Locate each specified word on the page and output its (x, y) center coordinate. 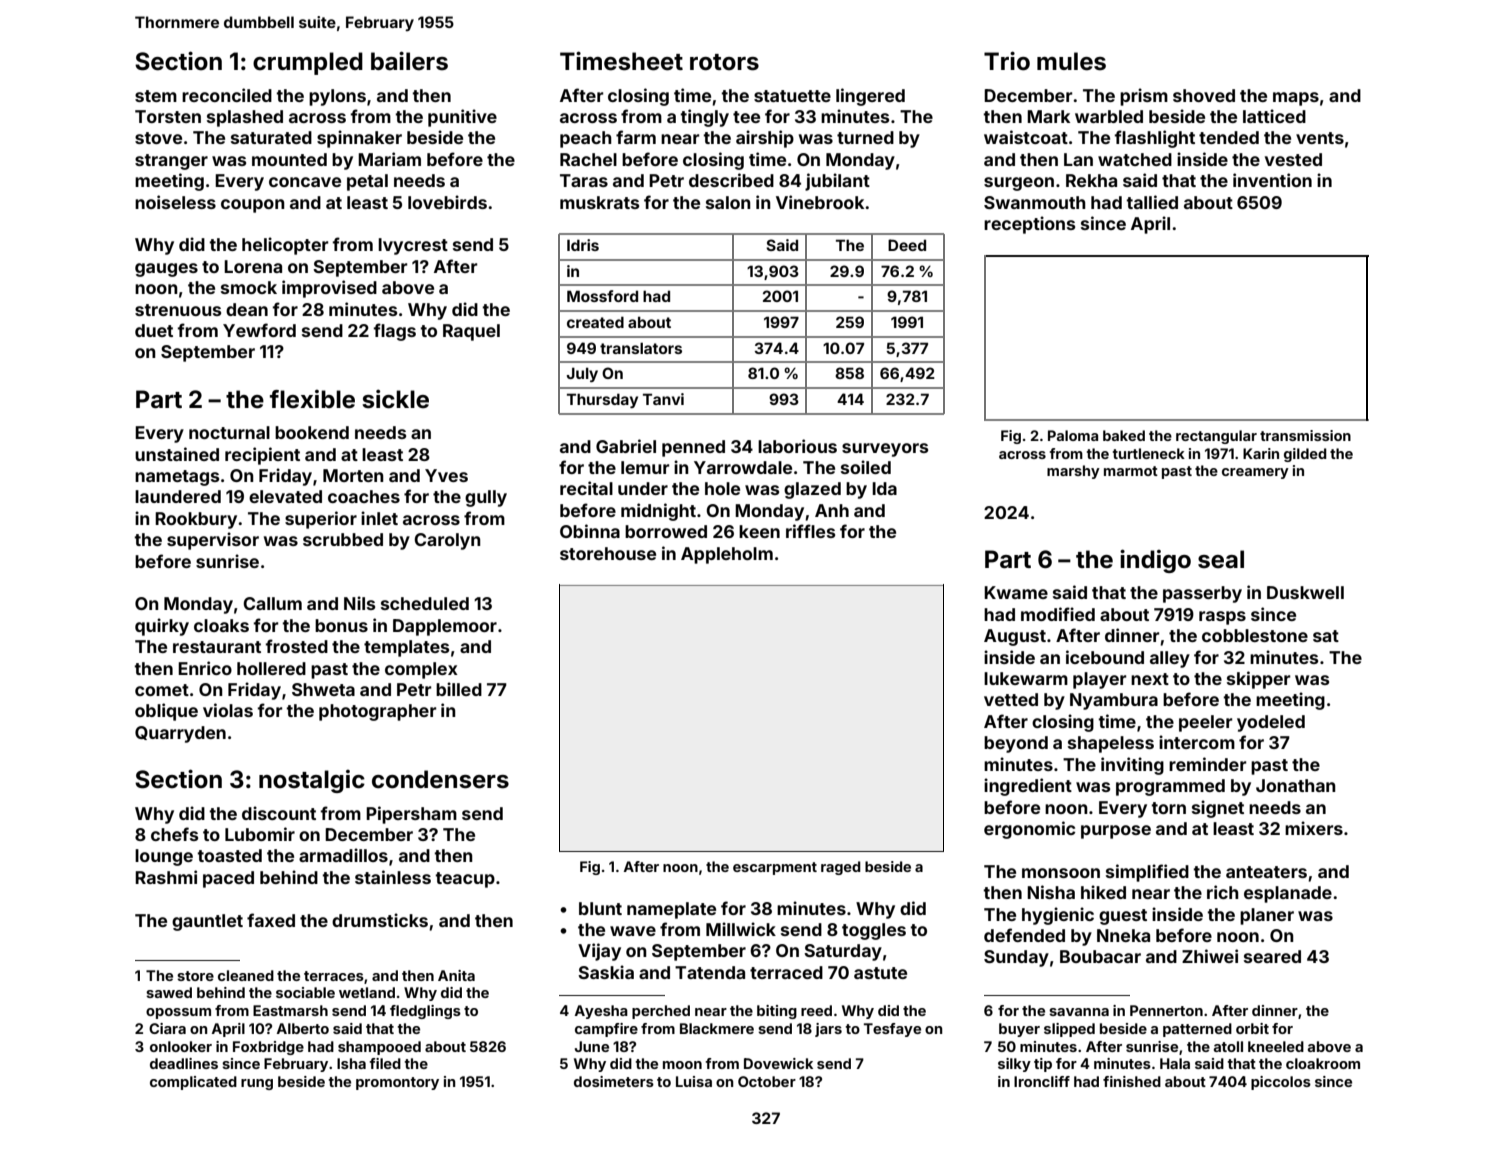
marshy (1073, 472)
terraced (786, 972)
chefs (174, 834)
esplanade (1288, 894)
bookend (312, 432)
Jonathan (1296, 785)
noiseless (175, 202)
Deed (907, 245)
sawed (169, 992)
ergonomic (1029, 830)
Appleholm (727, 555)
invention (1272, 180)
